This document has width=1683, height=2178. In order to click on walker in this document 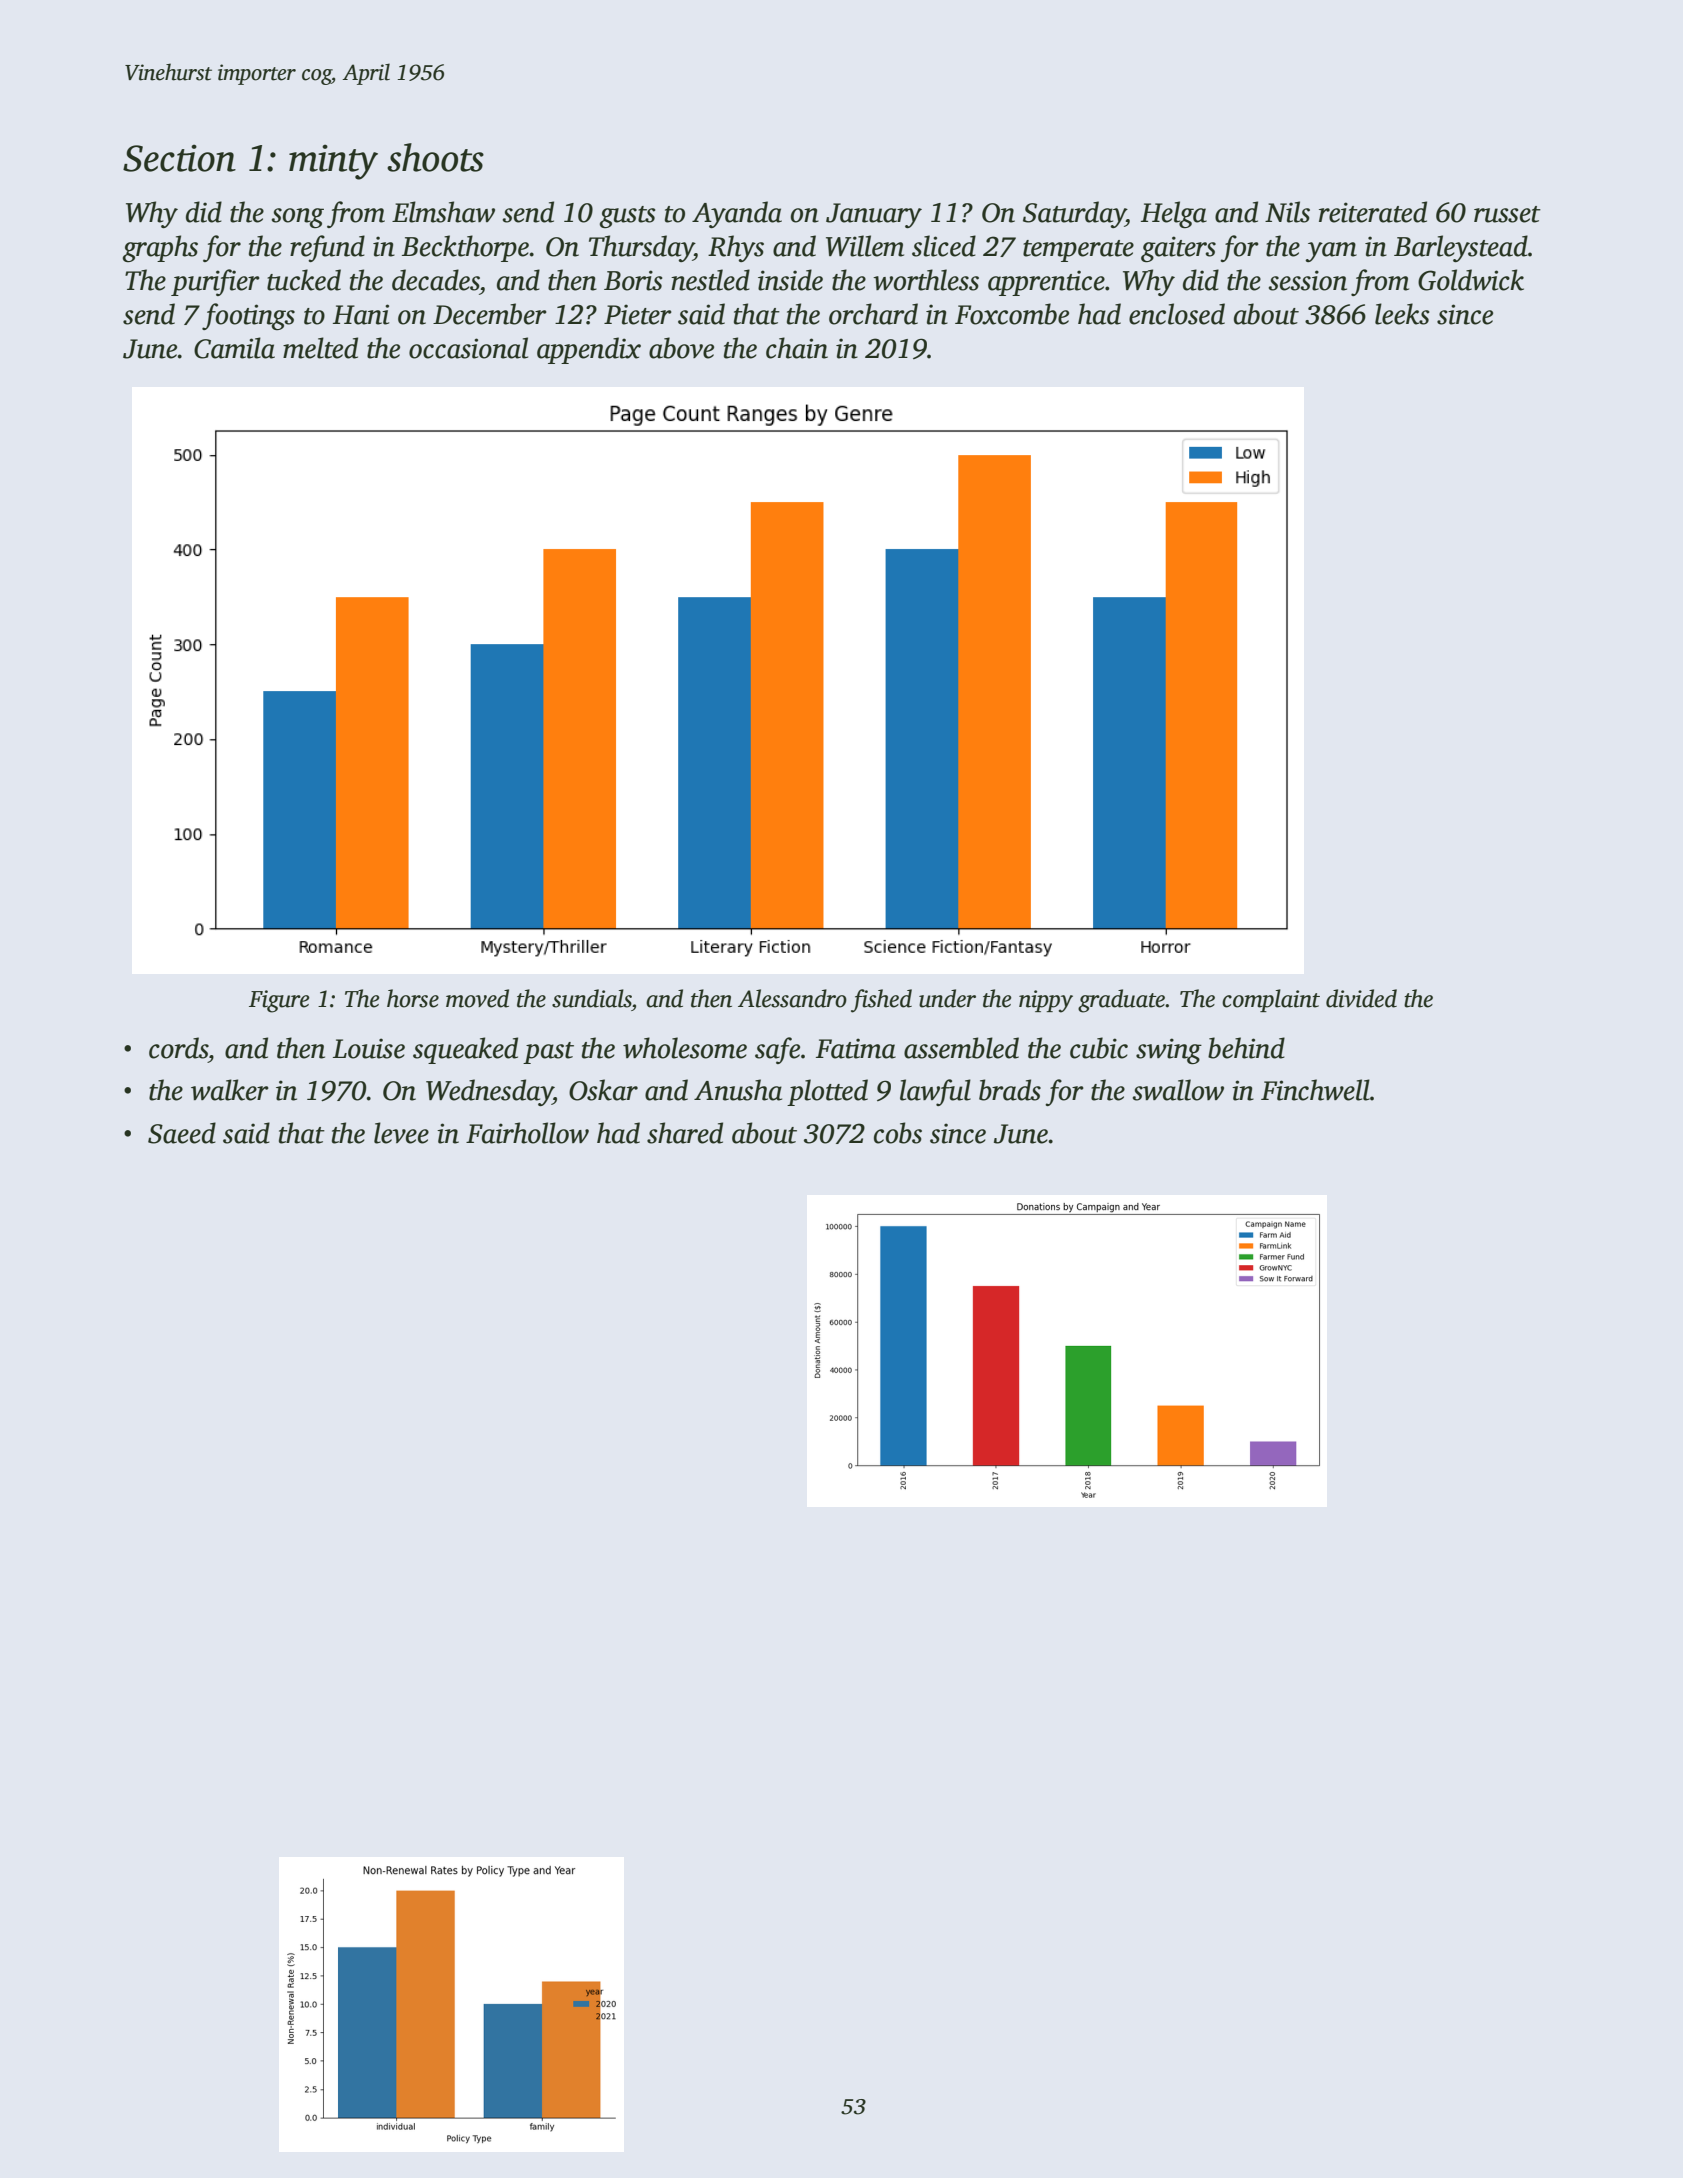, I will do `click(230, 1090)`.
